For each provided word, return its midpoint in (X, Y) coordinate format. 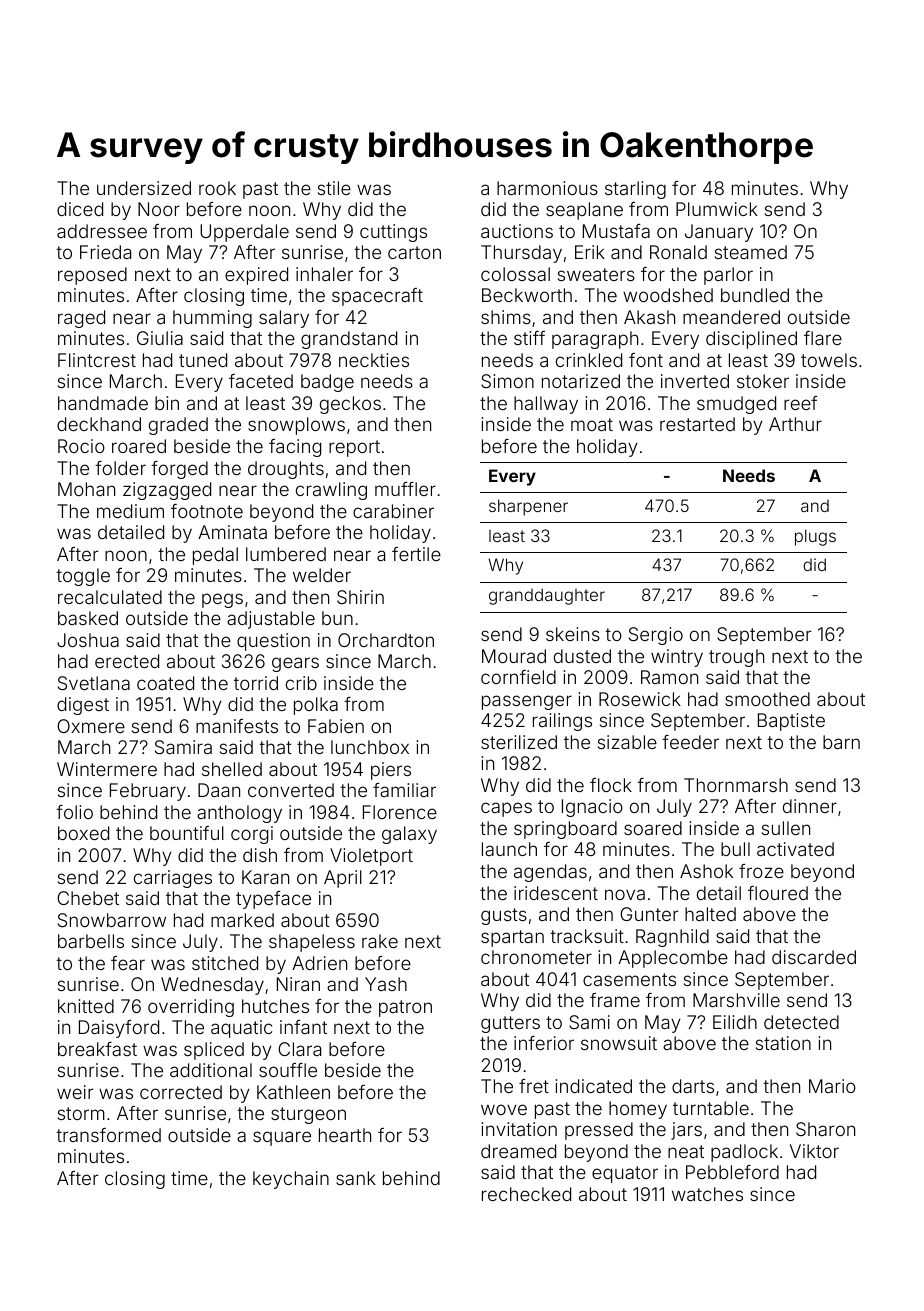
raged (81, 319)
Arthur (795, 424)
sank (356, 1178)
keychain (291, 1180)
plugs (815, 537)
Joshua (88, 640)
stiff (529, 338)
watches (707, 1194)
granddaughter (547, 596)
